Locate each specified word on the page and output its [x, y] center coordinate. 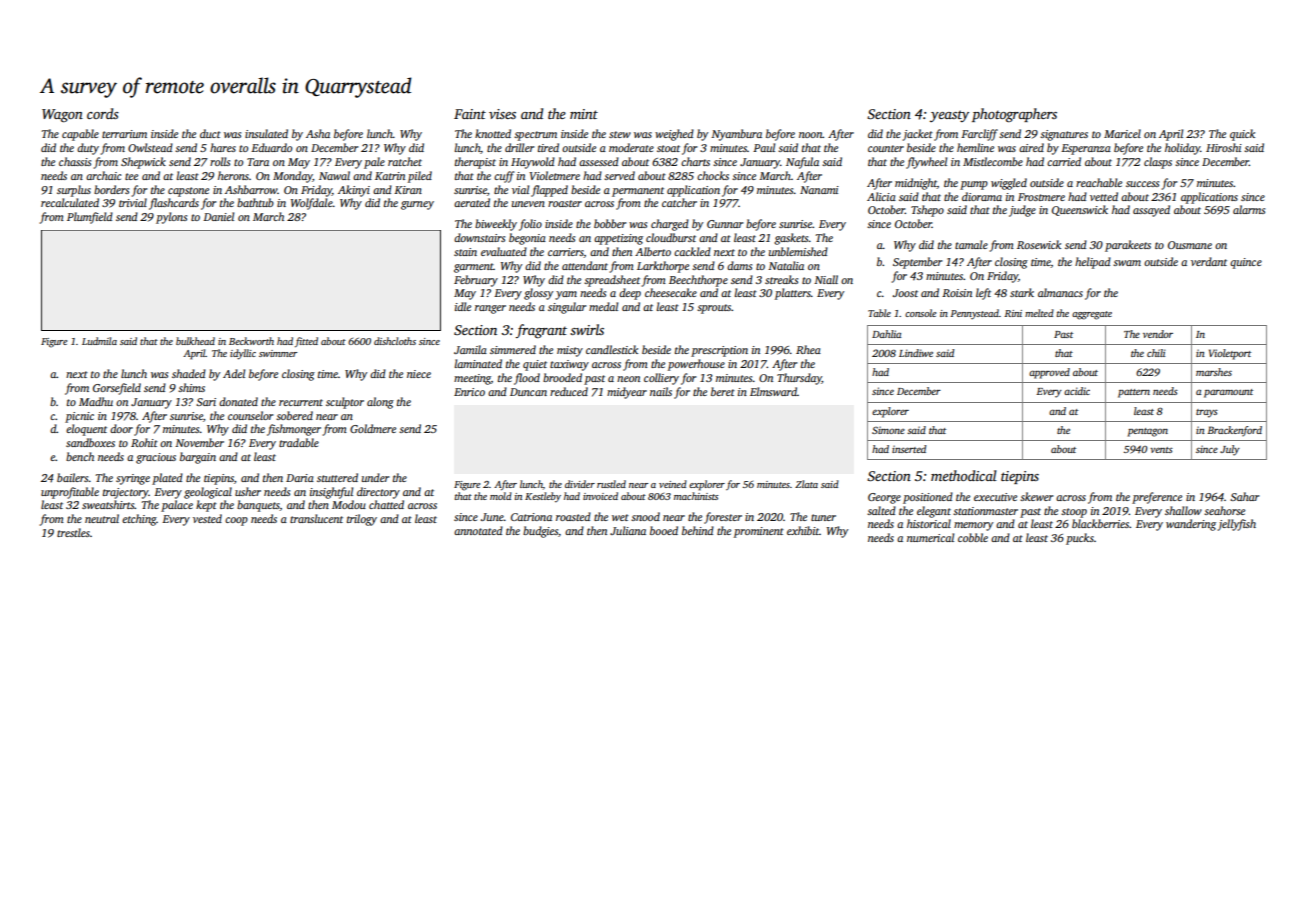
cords [103, 113]
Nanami [819, 190]
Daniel [218, 216]
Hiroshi [1224, 147]
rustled [611, 484]
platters [793, 294]
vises [502, 114]
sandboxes [90, 442]
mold [501, 496]
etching [139, 520]
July [1230, 450]
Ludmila [99, 341]
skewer [1036, 496]
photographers [1014, 115]
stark [1022, 292]
